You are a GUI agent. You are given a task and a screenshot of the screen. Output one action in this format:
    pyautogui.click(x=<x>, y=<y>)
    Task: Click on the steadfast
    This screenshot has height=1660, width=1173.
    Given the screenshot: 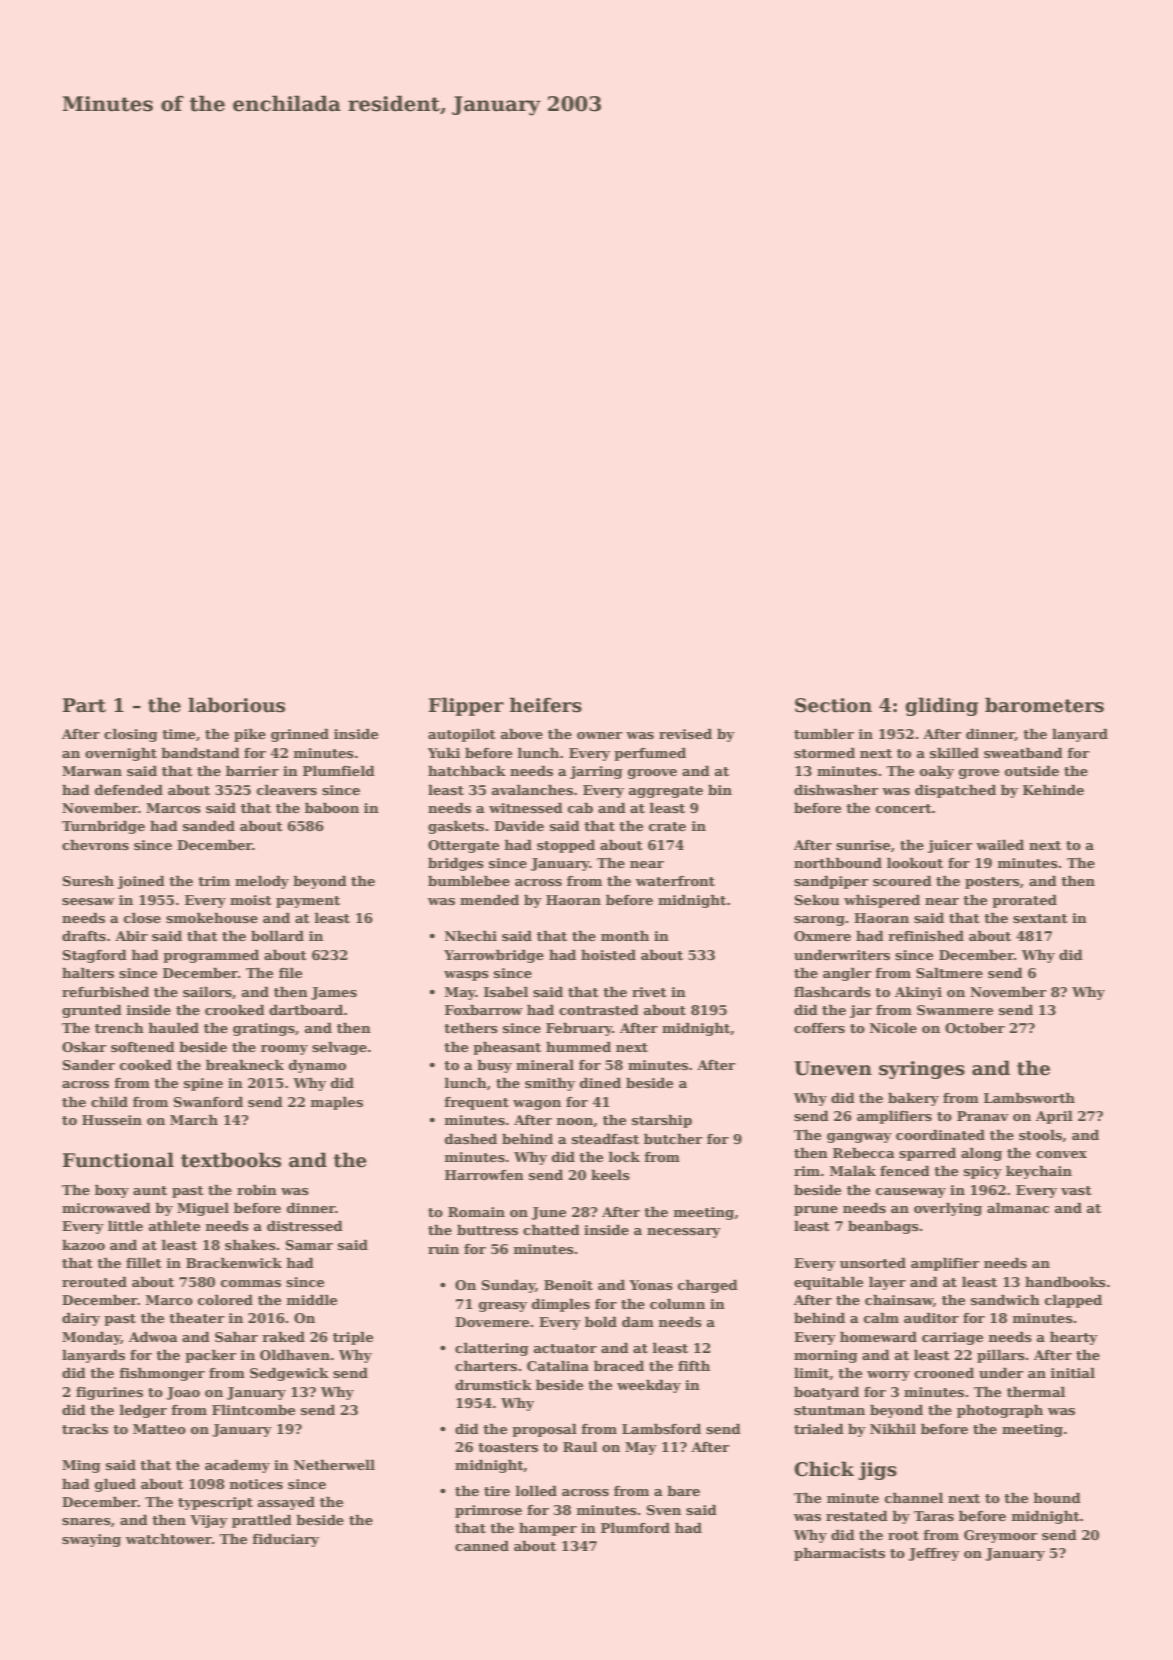 What is the action you would take?
    pyautogui.click(x=605, y=1139)
